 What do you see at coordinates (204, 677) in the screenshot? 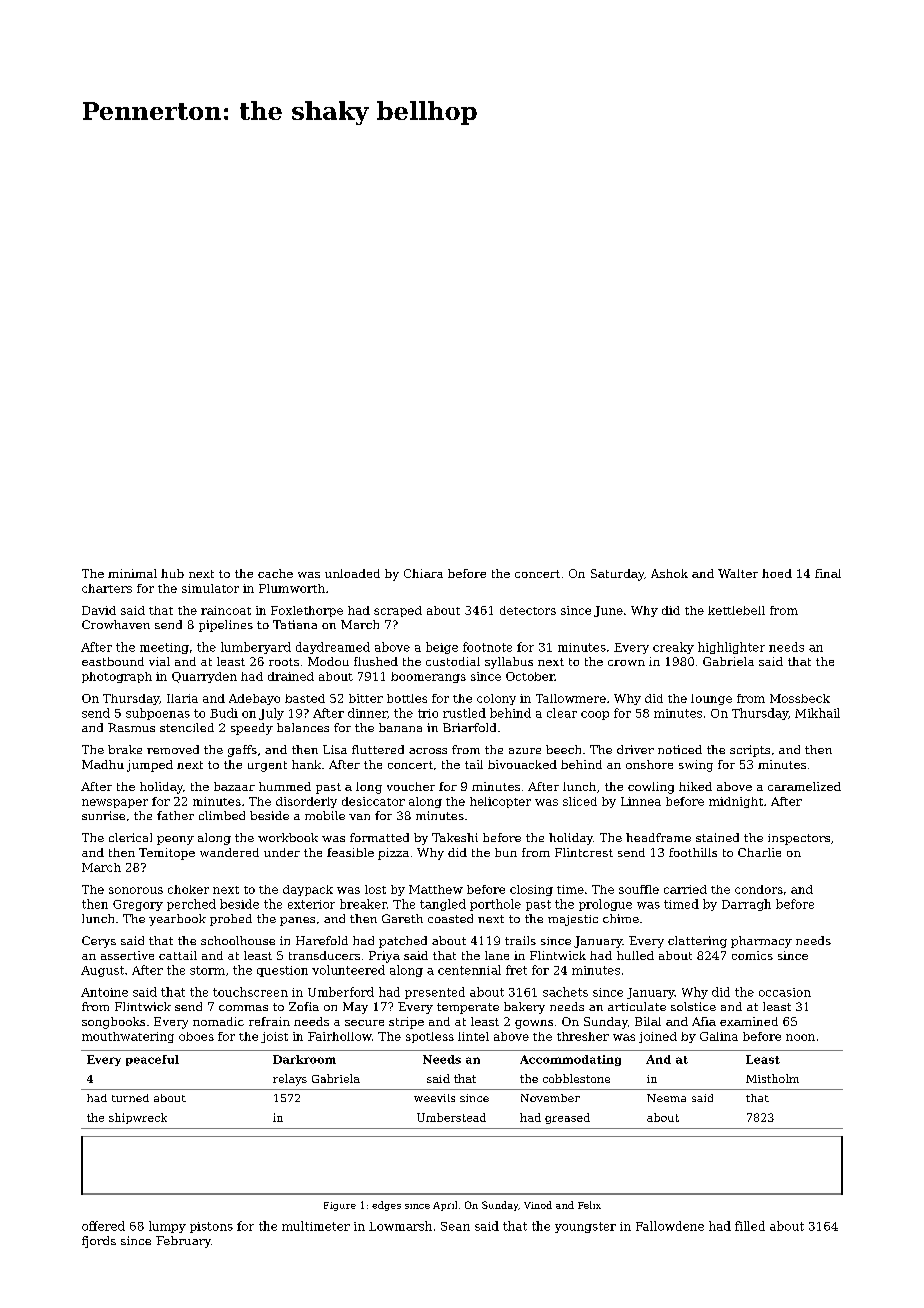
I see `Quarryden` at bounding box center [204, 677].
